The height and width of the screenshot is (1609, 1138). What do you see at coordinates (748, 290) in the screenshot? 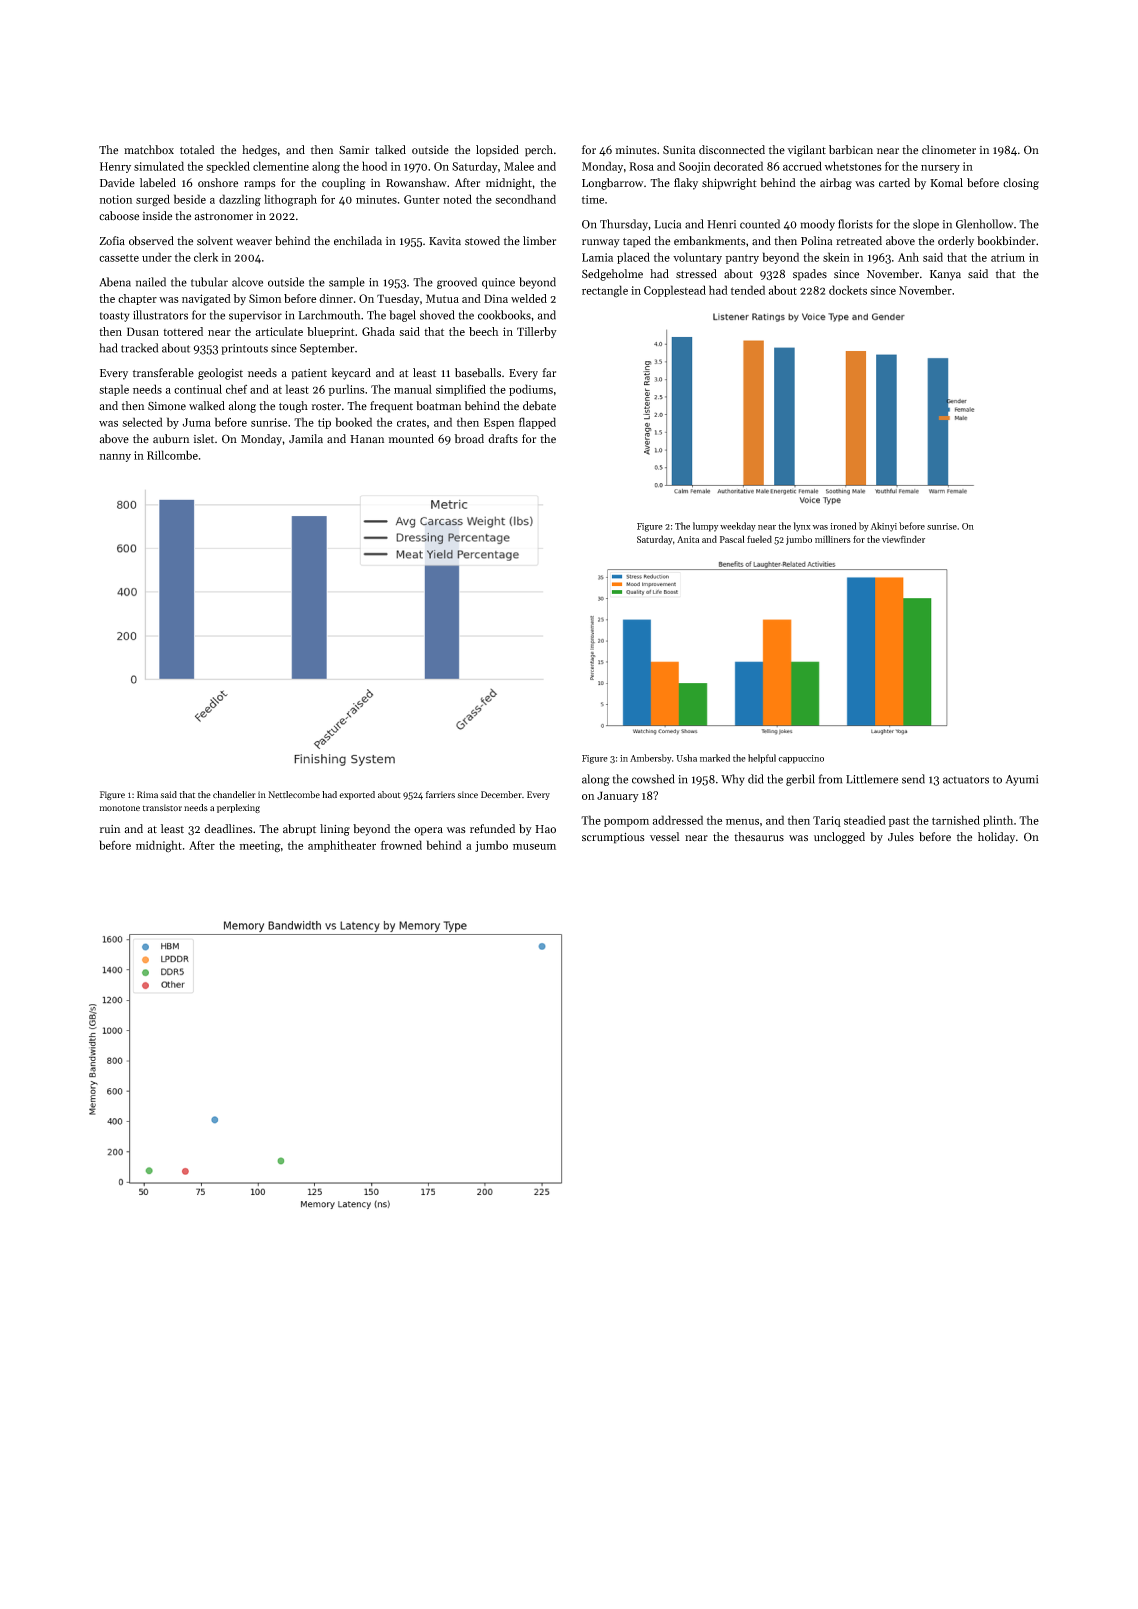
I see `tended` at bounding box center [748, 290].
